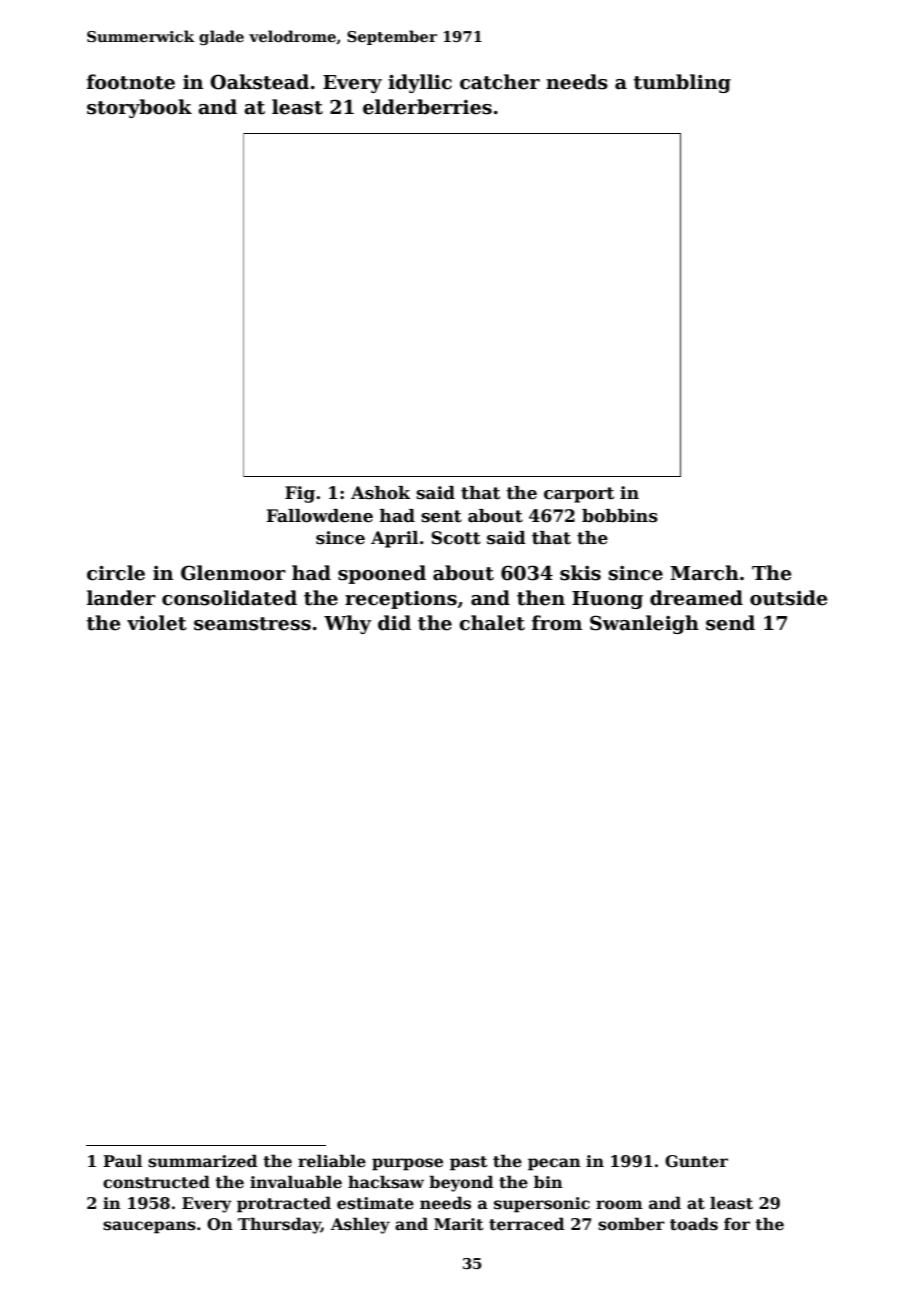  Describe the element at coordinates (500, 82) in the screenshot. I see `catcher` at that location.
